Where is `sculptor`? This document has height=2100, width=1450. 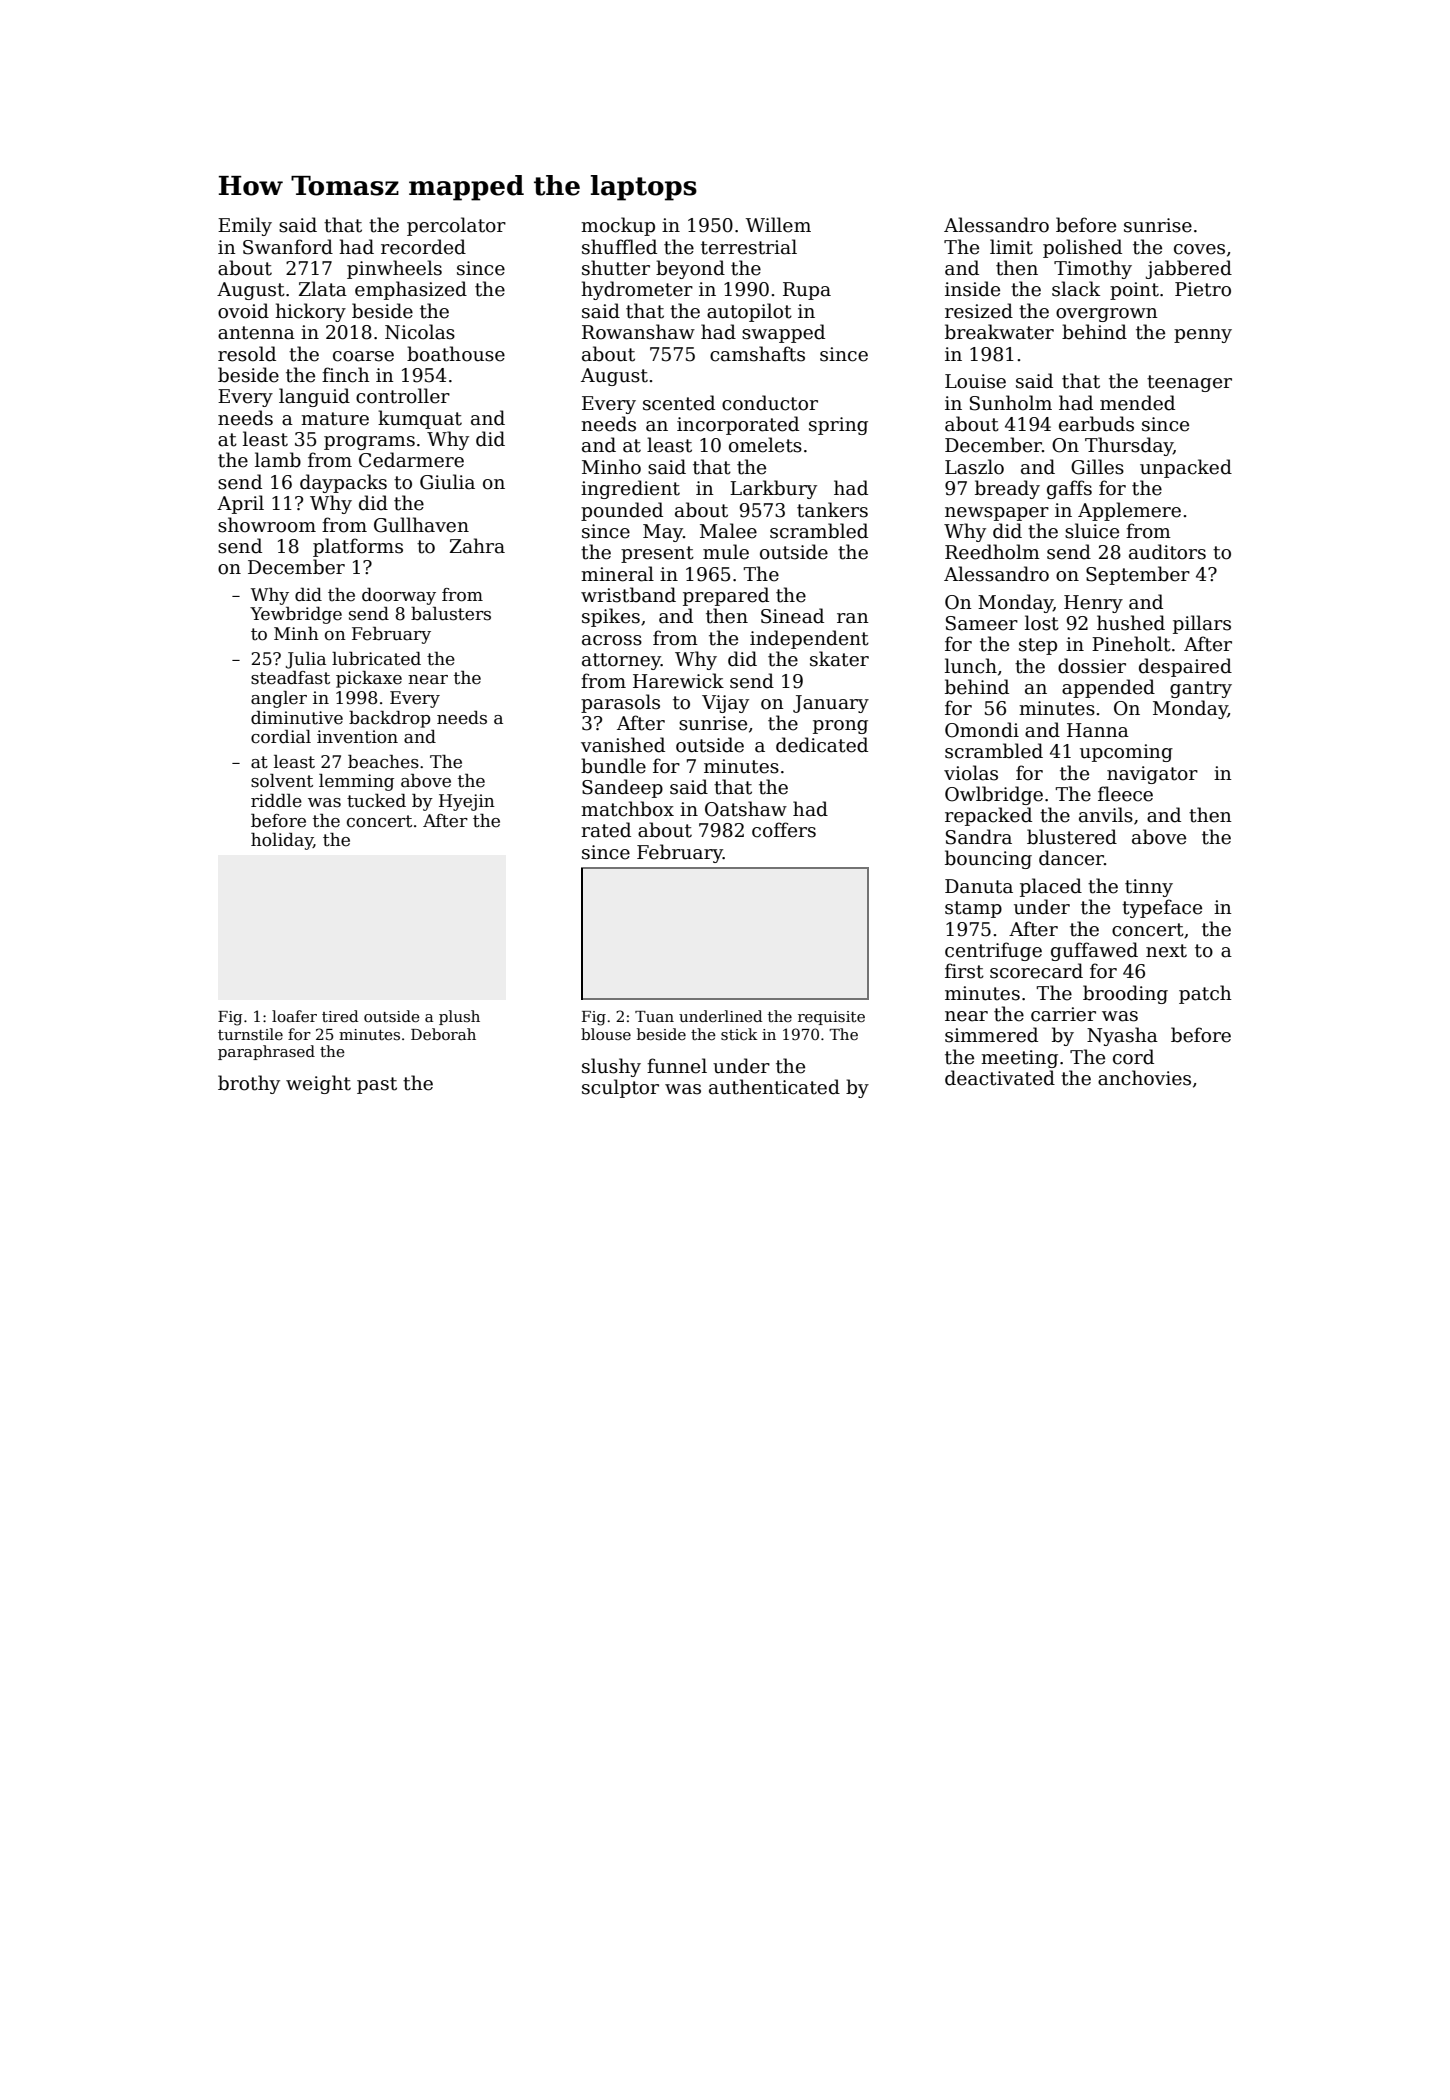 sculptor is located at coordinates (620, 1088).
